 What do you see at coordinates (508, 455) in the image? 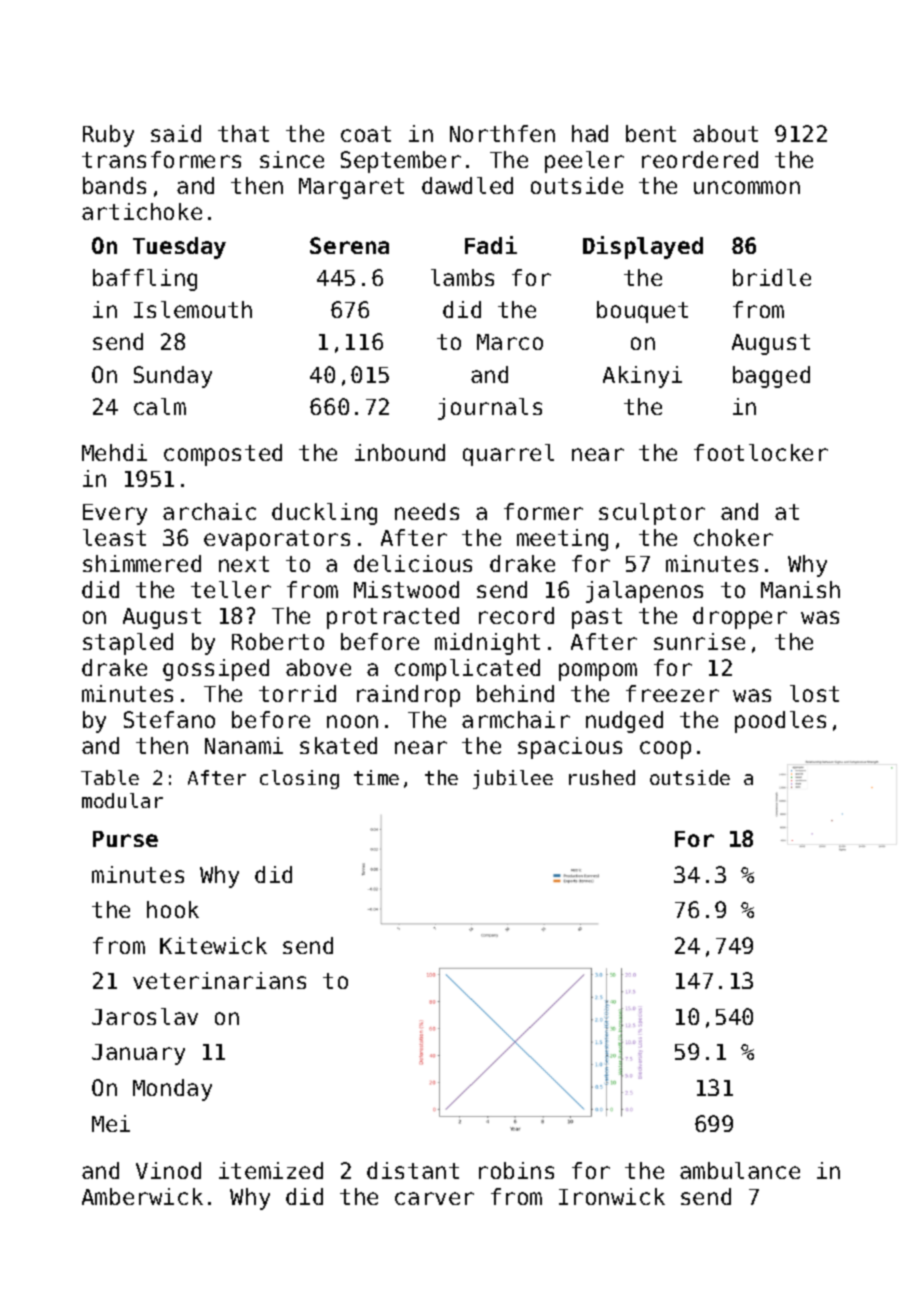
I see `quarrel` at bounding box center [508, 455].
